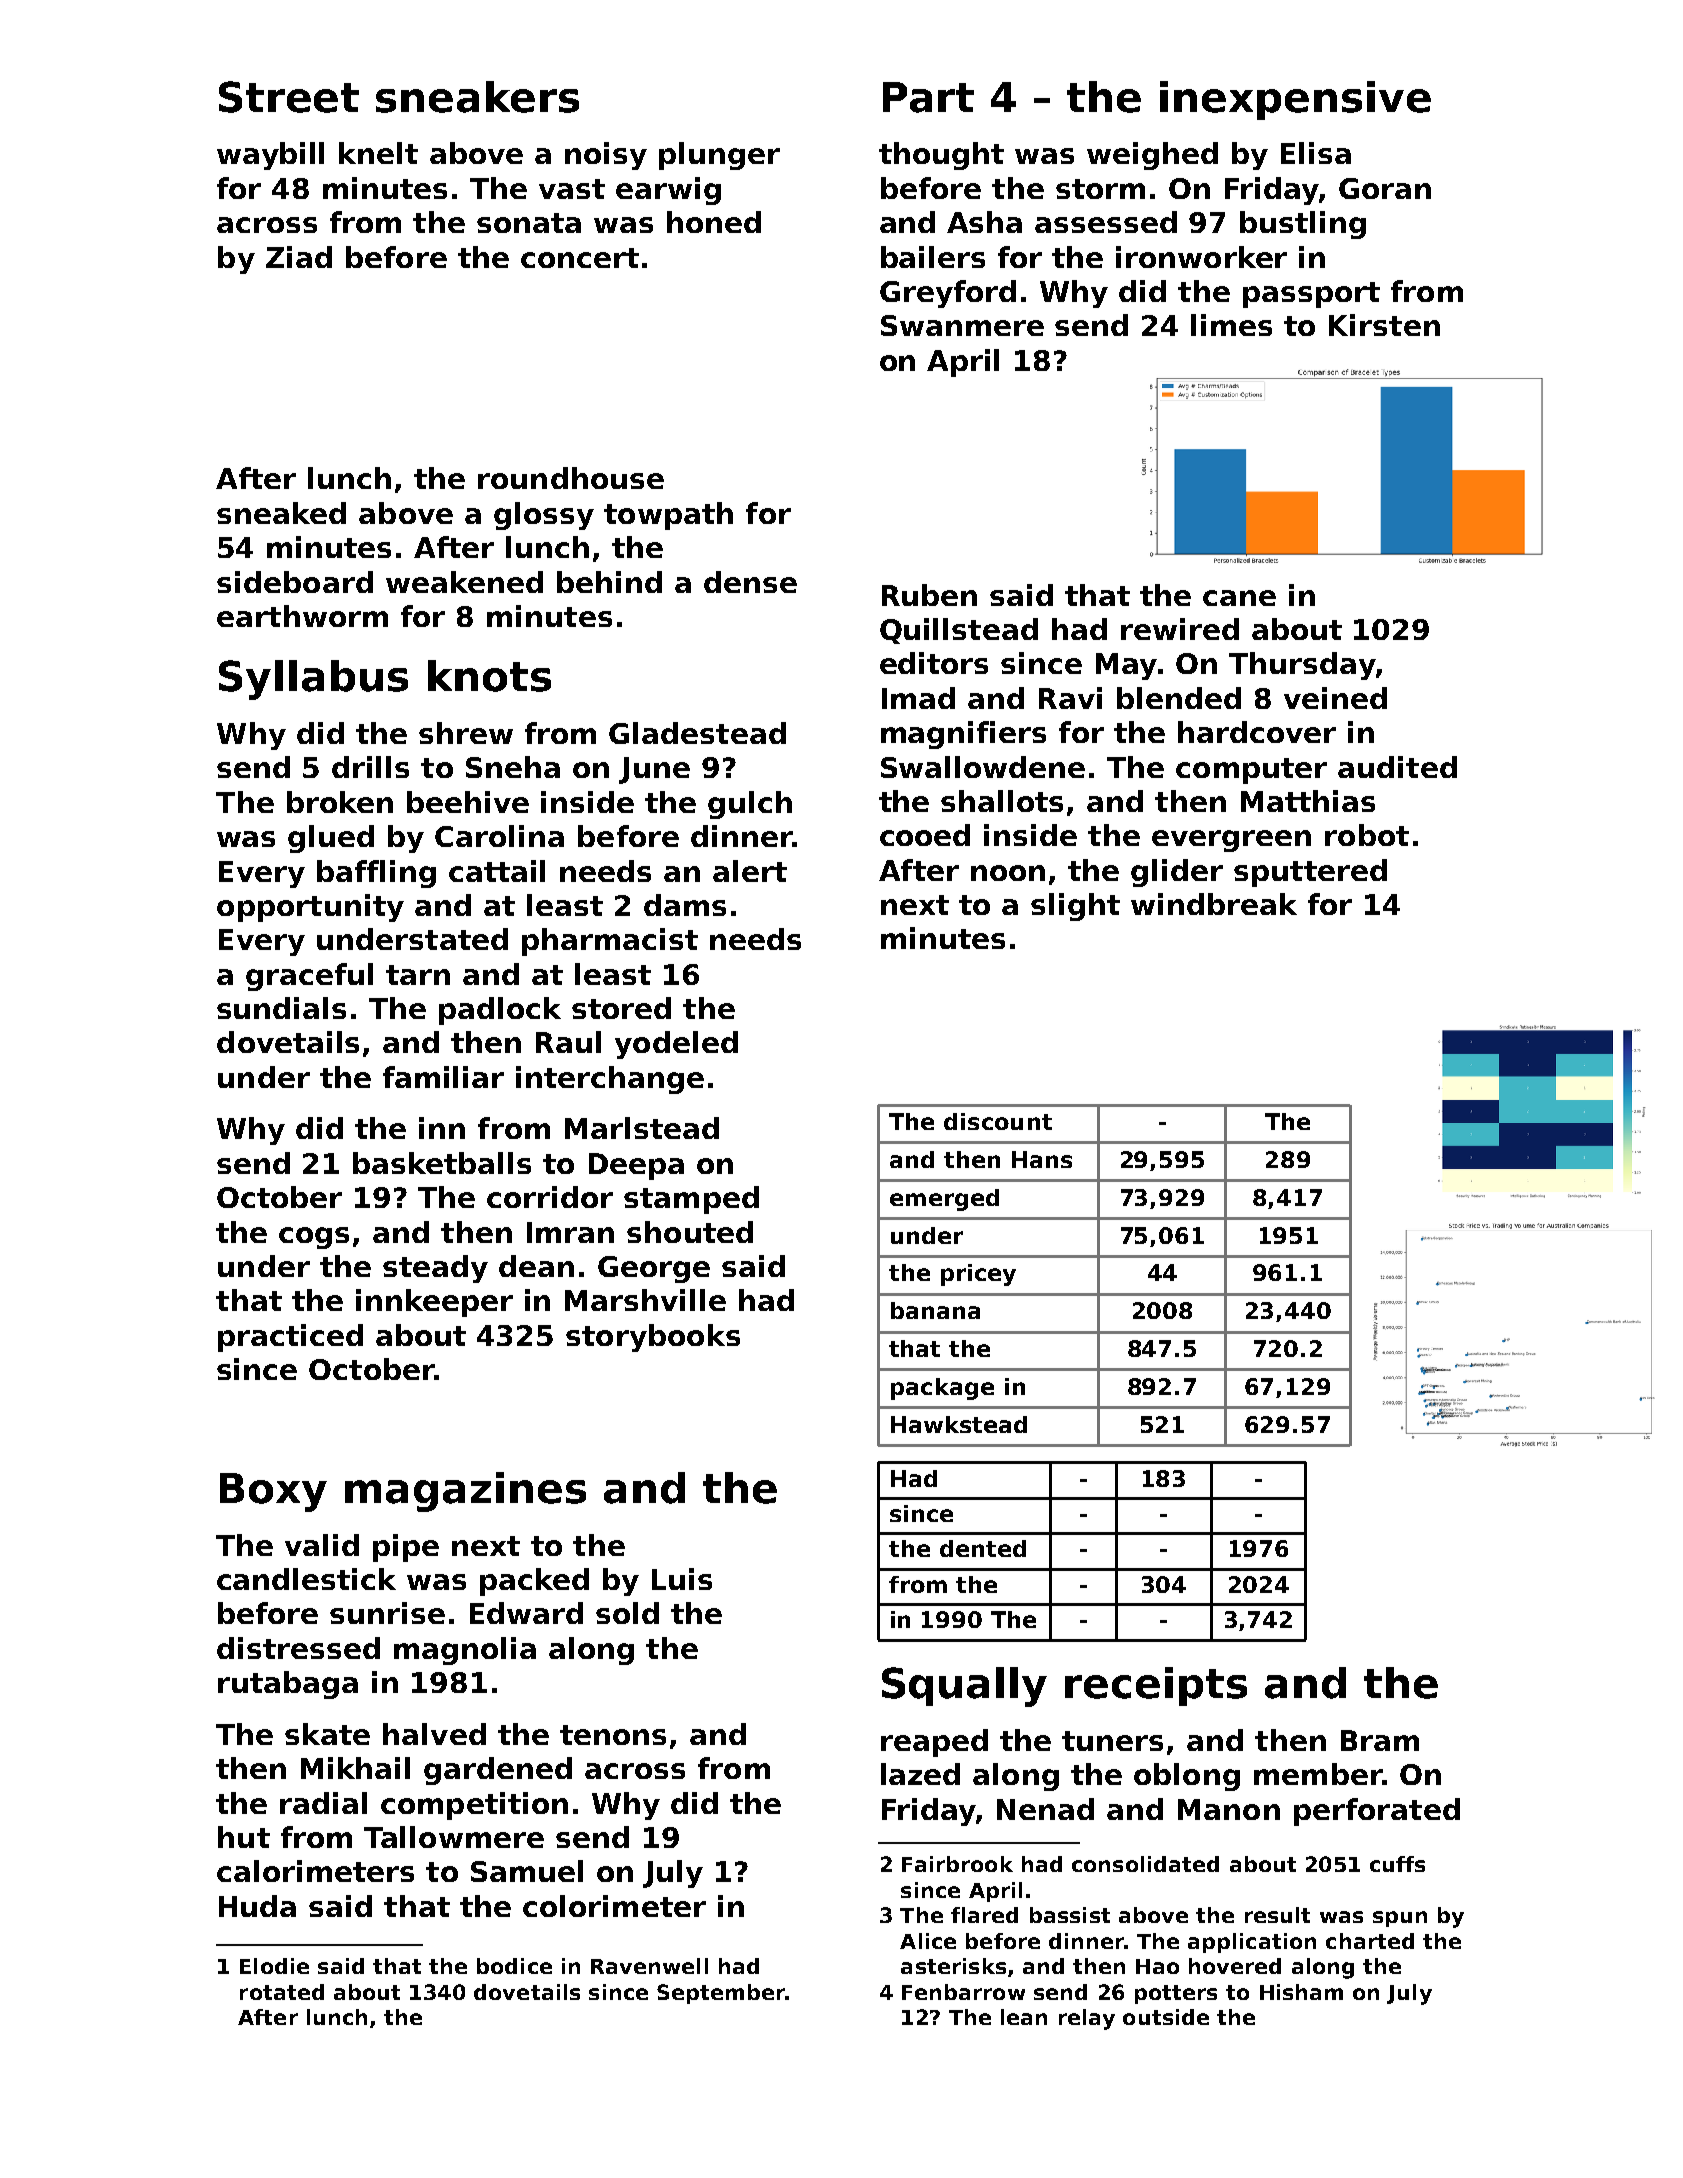 This document has width=1683, height=2178. What do you see at coordinates (1008, 873) in the document?
I see `noon` at bounding box center [1008, 873].
